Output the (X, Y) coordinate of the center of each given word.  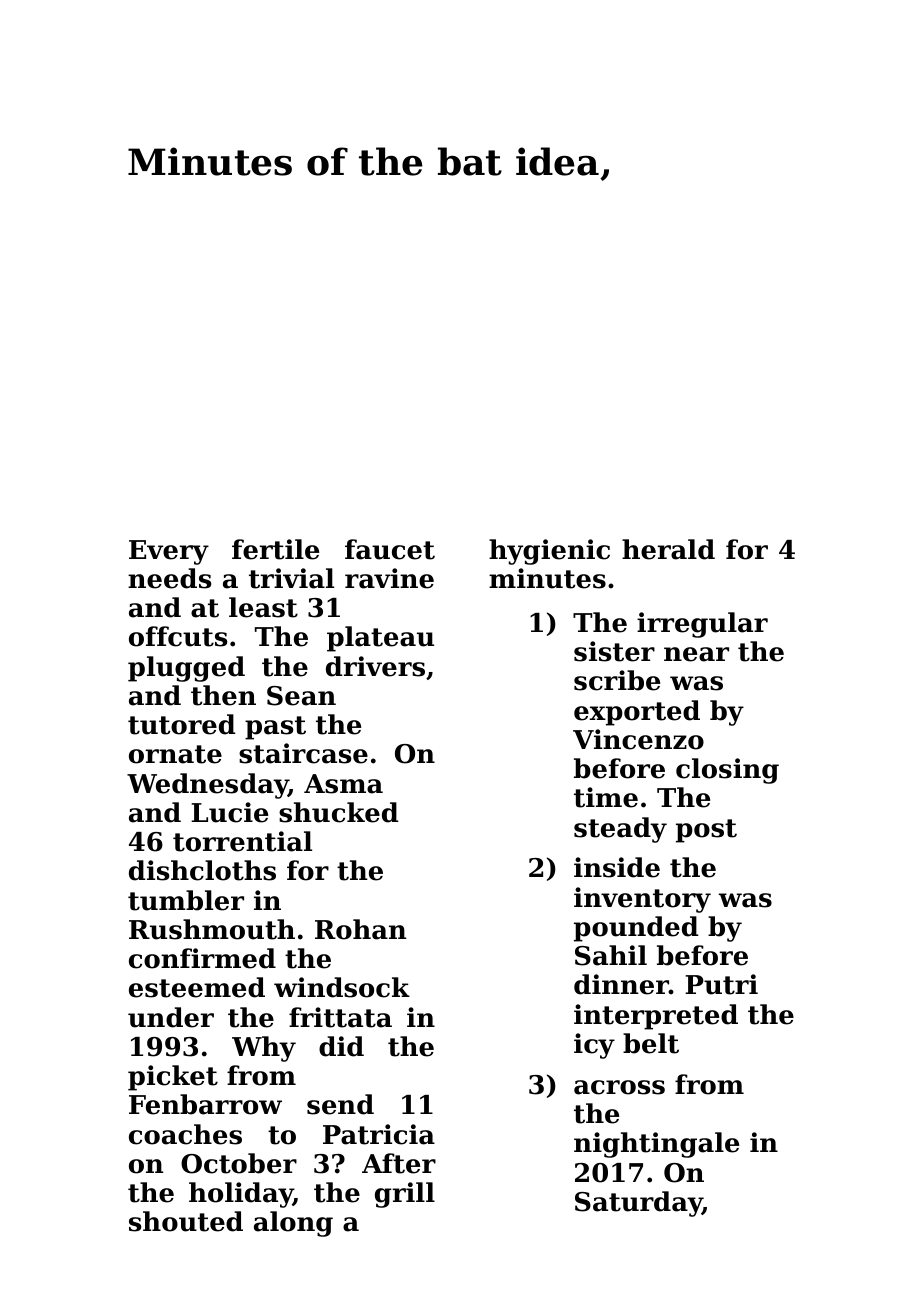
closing (727, 771)
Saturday (638, 1204)
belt (651, 1043)
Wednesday (207, 786)
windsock (342, 987)
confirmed (202, 958)
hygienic (549, 552)
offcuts (178, 636)
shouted (186, 1221)
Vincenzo (638, 739)
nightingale (656, 1145)
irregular (702, 625)
